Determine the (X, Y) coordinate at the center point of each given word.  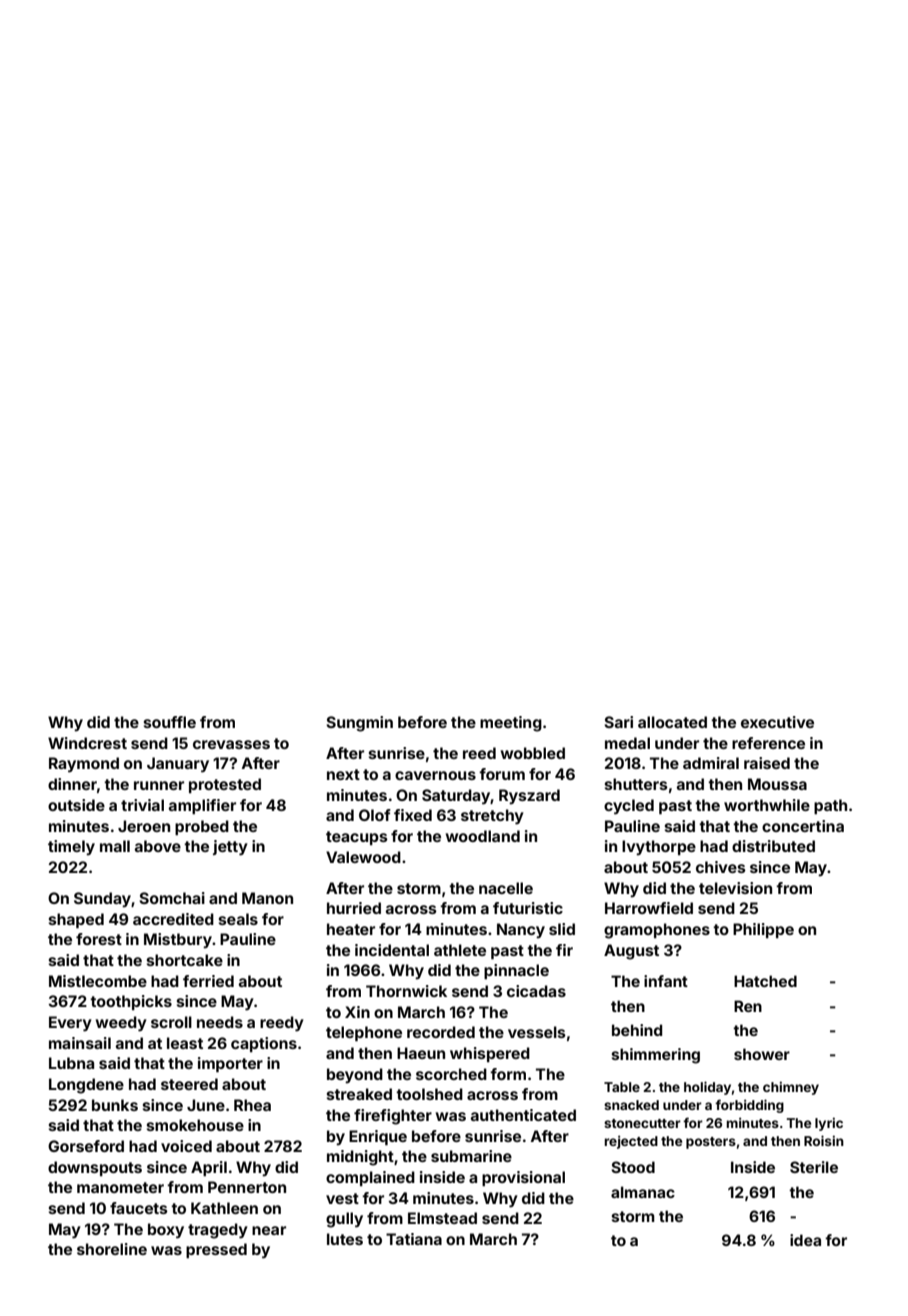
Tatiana (414, 1239)
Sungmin (359, 724)
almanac (643, 1192)
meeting (511, 724)
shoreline (112, 1249)
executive (777, 722)
